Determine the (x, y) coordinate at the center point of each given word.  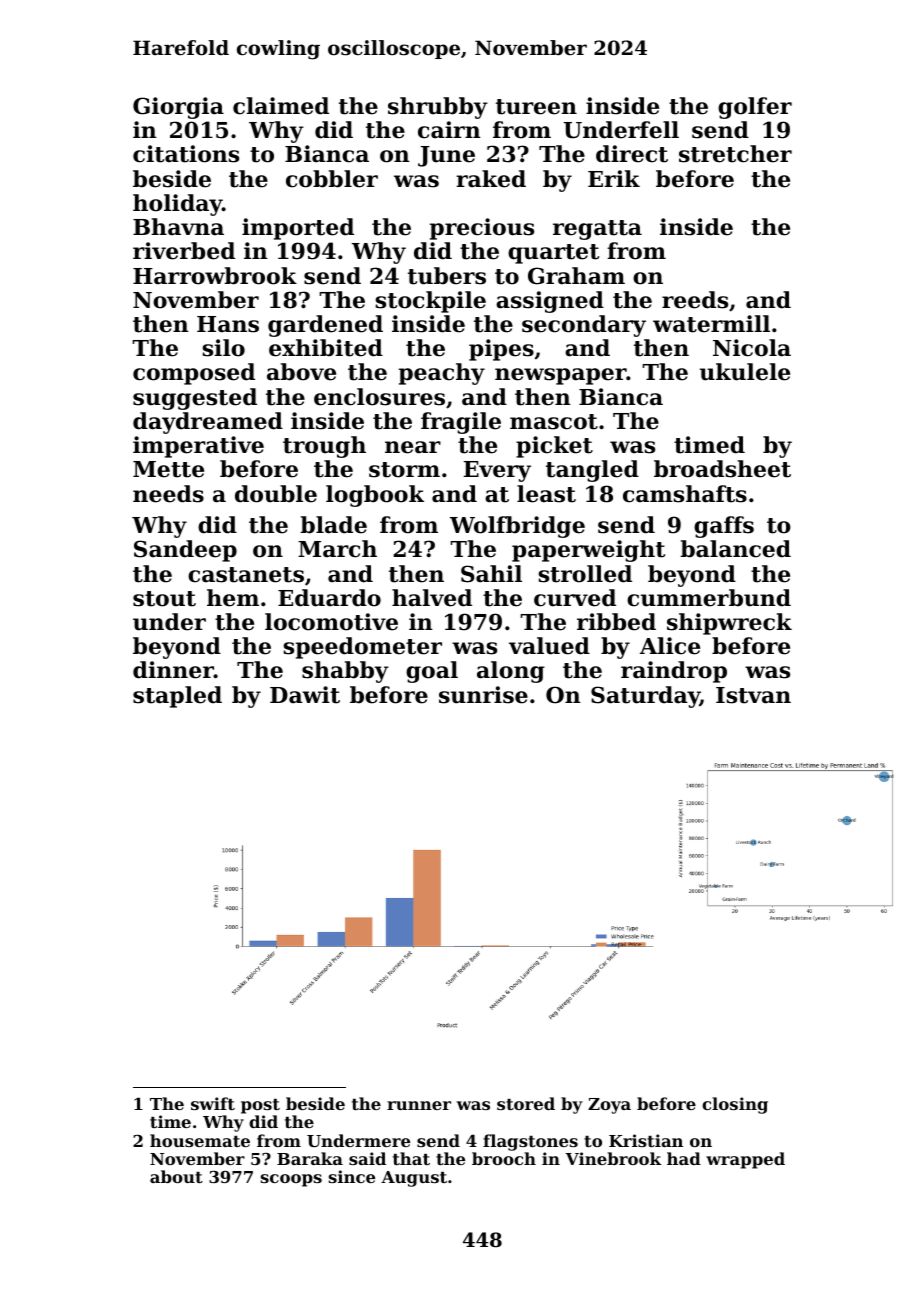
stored (526, 1103)
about (176, 1176)
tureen (536, 107)
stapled (177, 697)
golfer (755, 108)
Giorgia (178, 108)
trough (324, 447)
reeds (695, 300)
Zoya (609, 1106)
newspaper (561, 376)
